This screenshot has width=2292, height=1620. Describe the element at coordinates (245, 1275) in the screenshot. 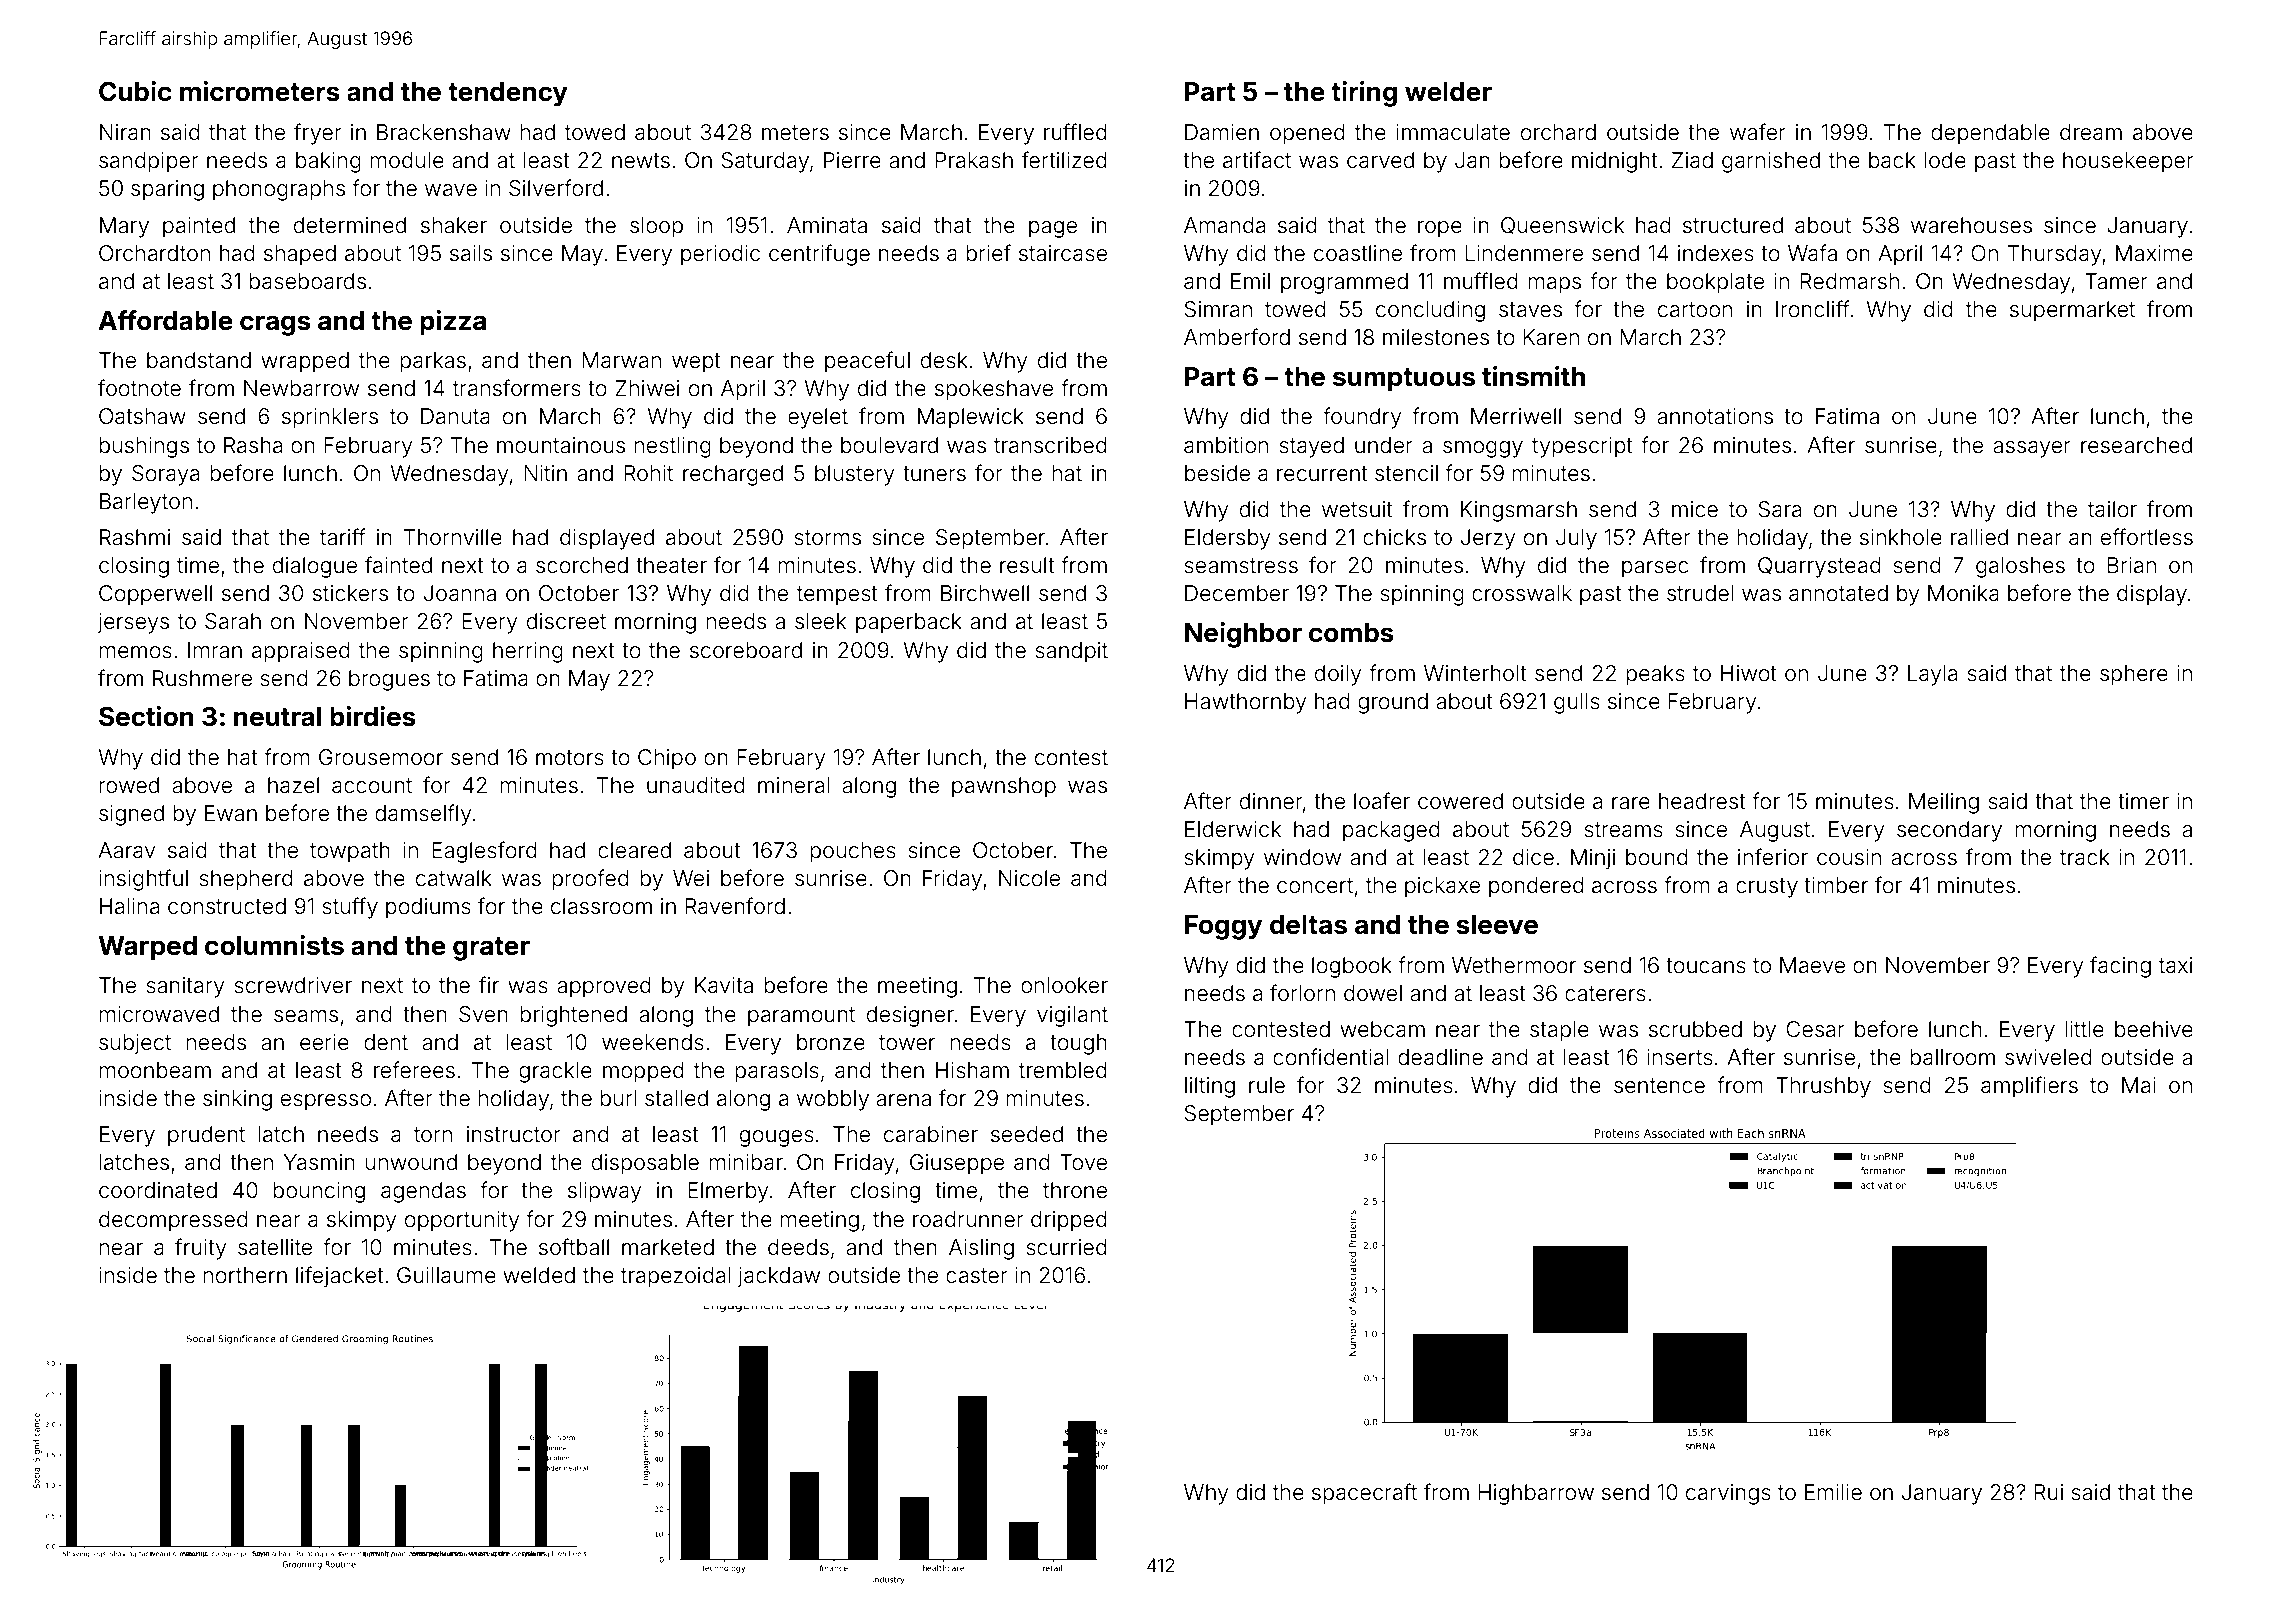

I see `northern` at that location.
